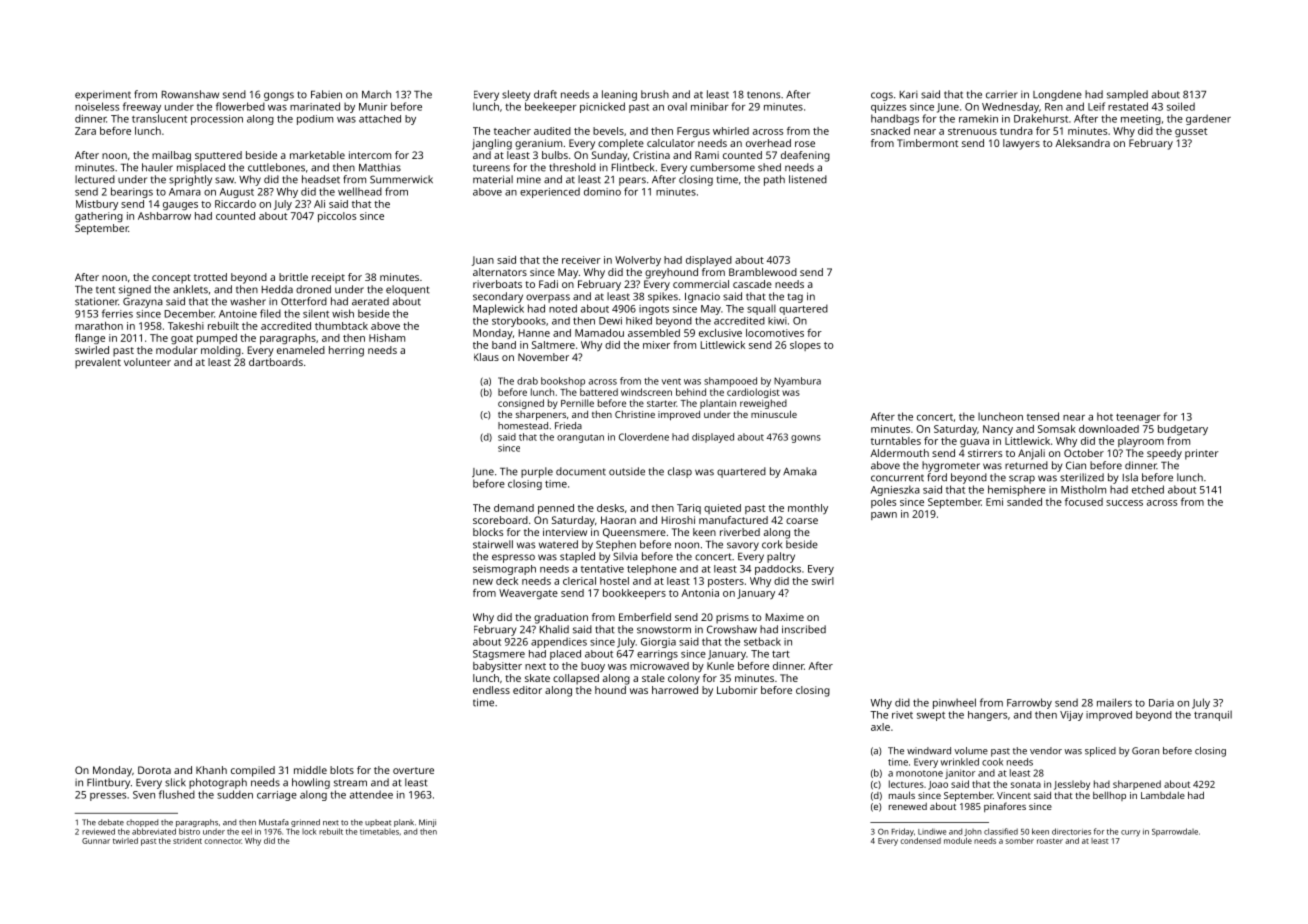 The height and width of the screenshot is (924, 1308). I want to click on deck, so click(507, 581).
